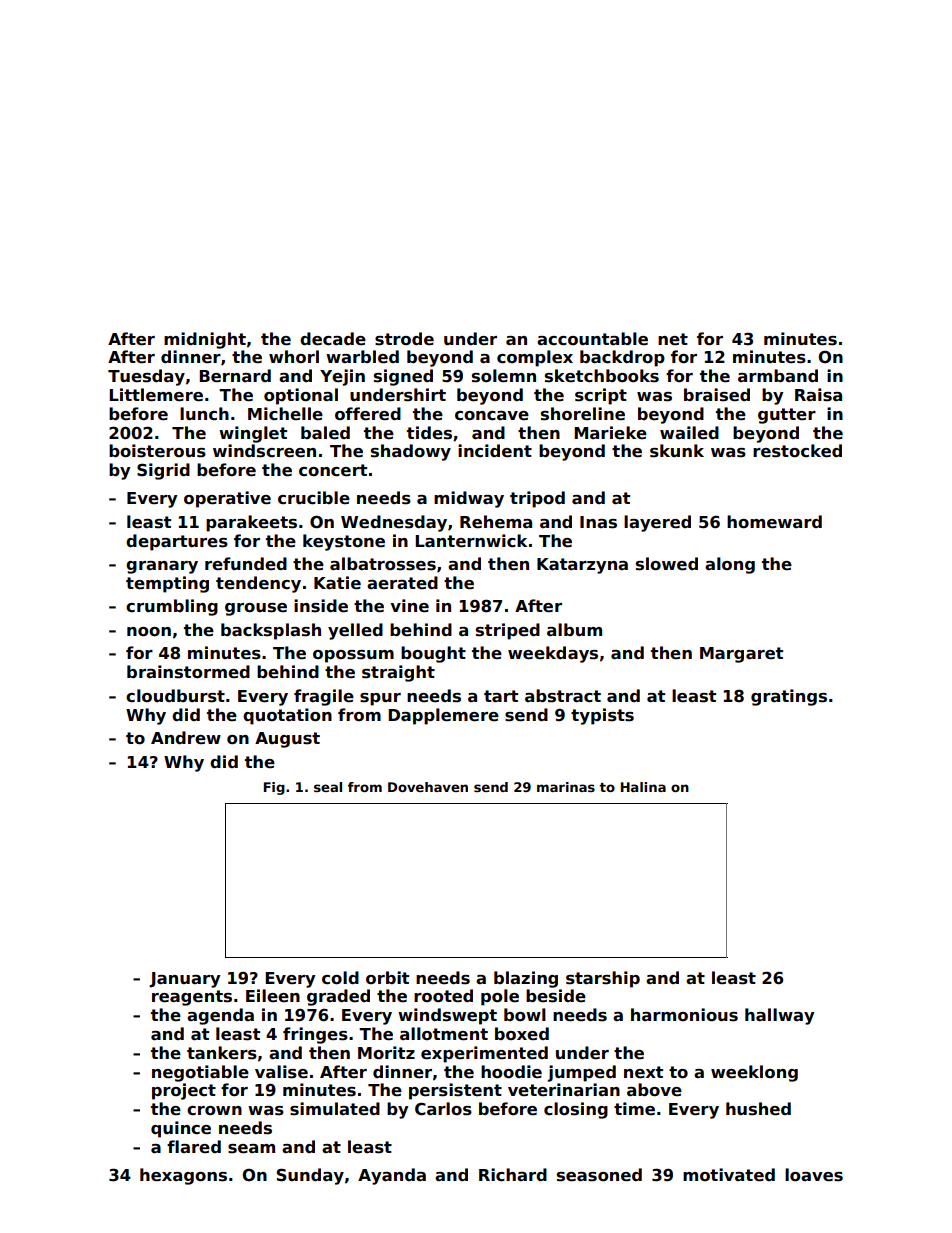 This page has height=1233, width=952. Describe the element at coordinates (730, 565) in the page. I see `along` at that location.
